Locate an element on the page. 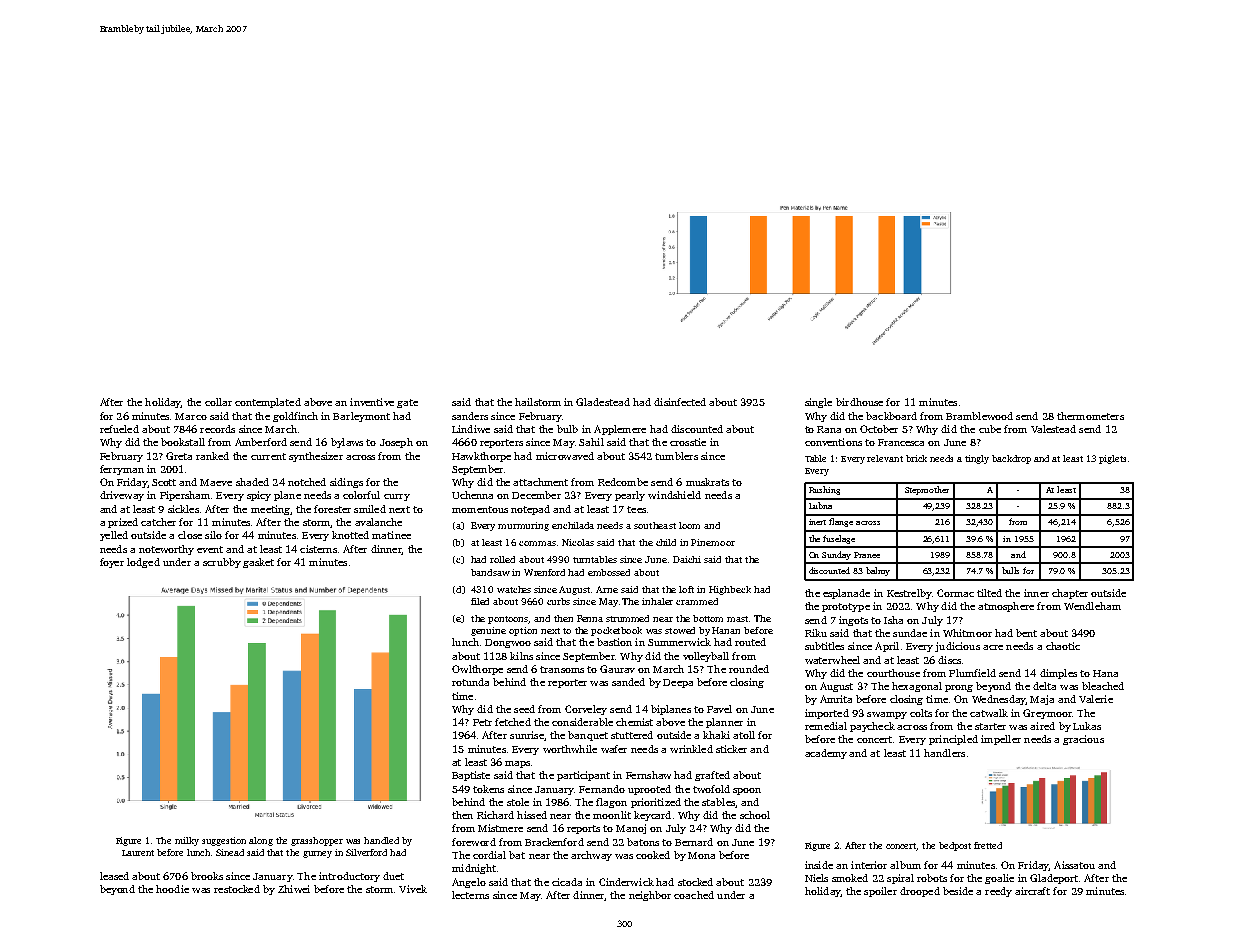  reedy is located at coordinates (998, 892).
